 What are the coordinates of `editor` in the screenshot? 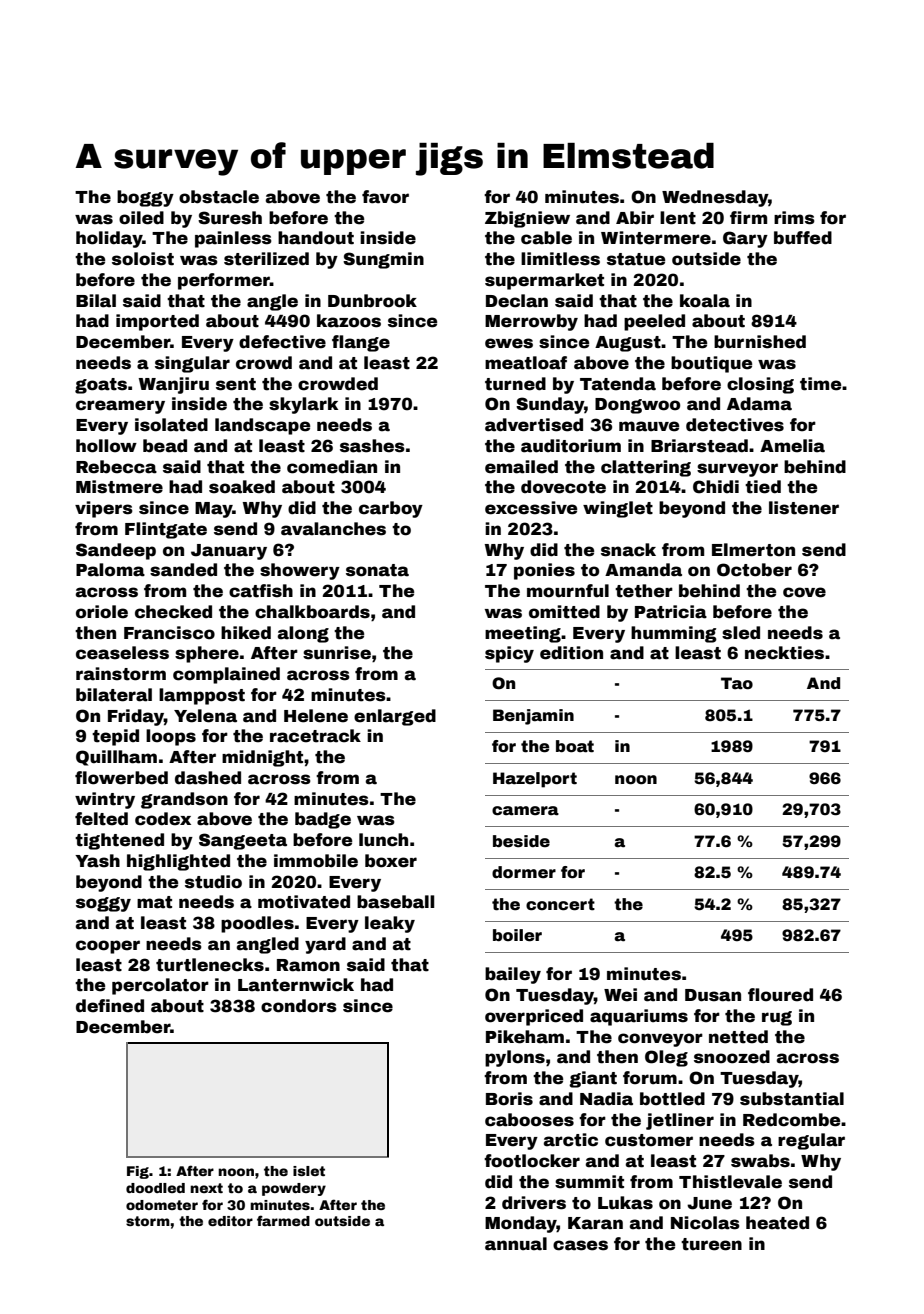 It's located at (230, 1221).
